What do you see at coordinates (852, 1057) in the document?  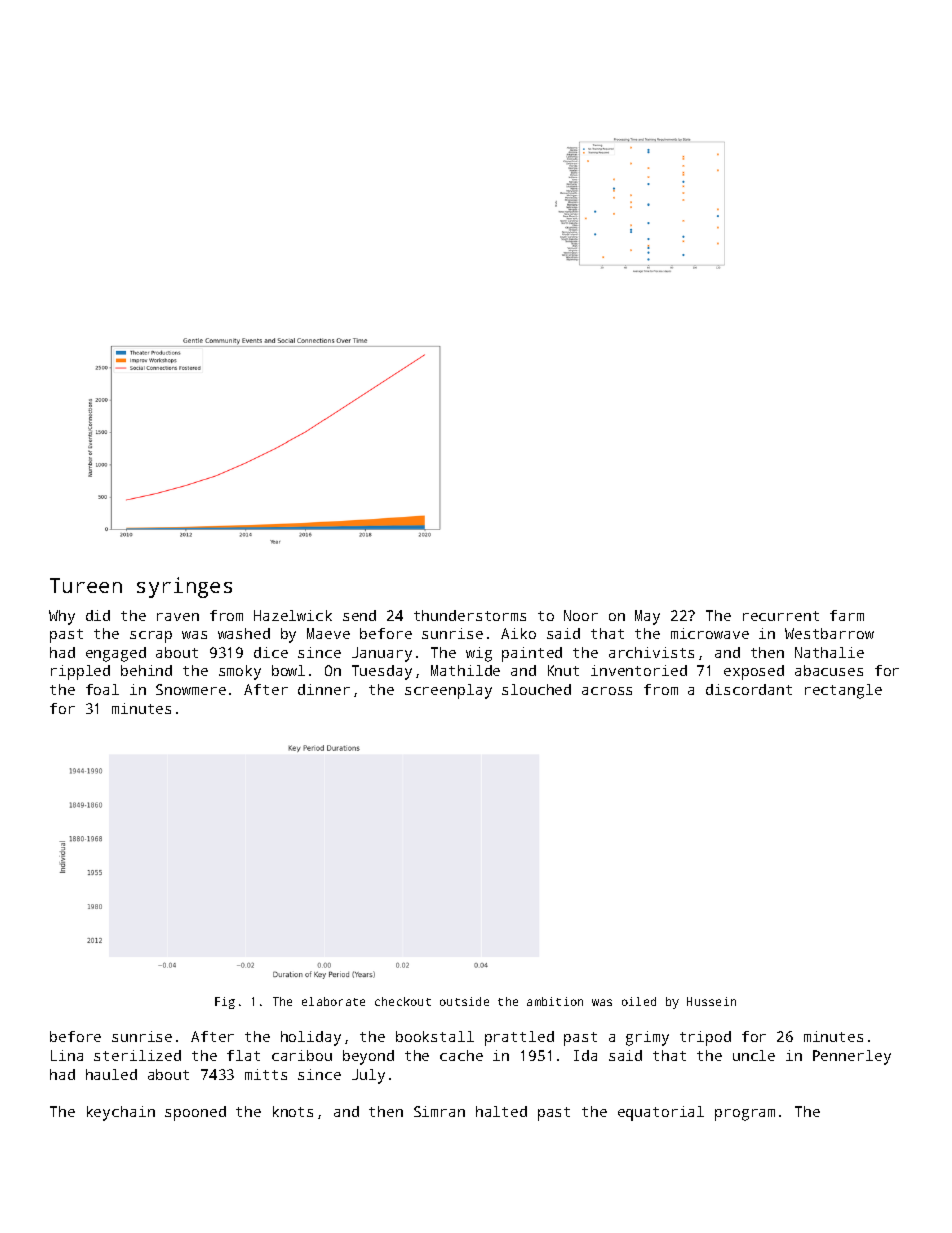 I see `Pennerley` at bounding box center [852, 1057].
